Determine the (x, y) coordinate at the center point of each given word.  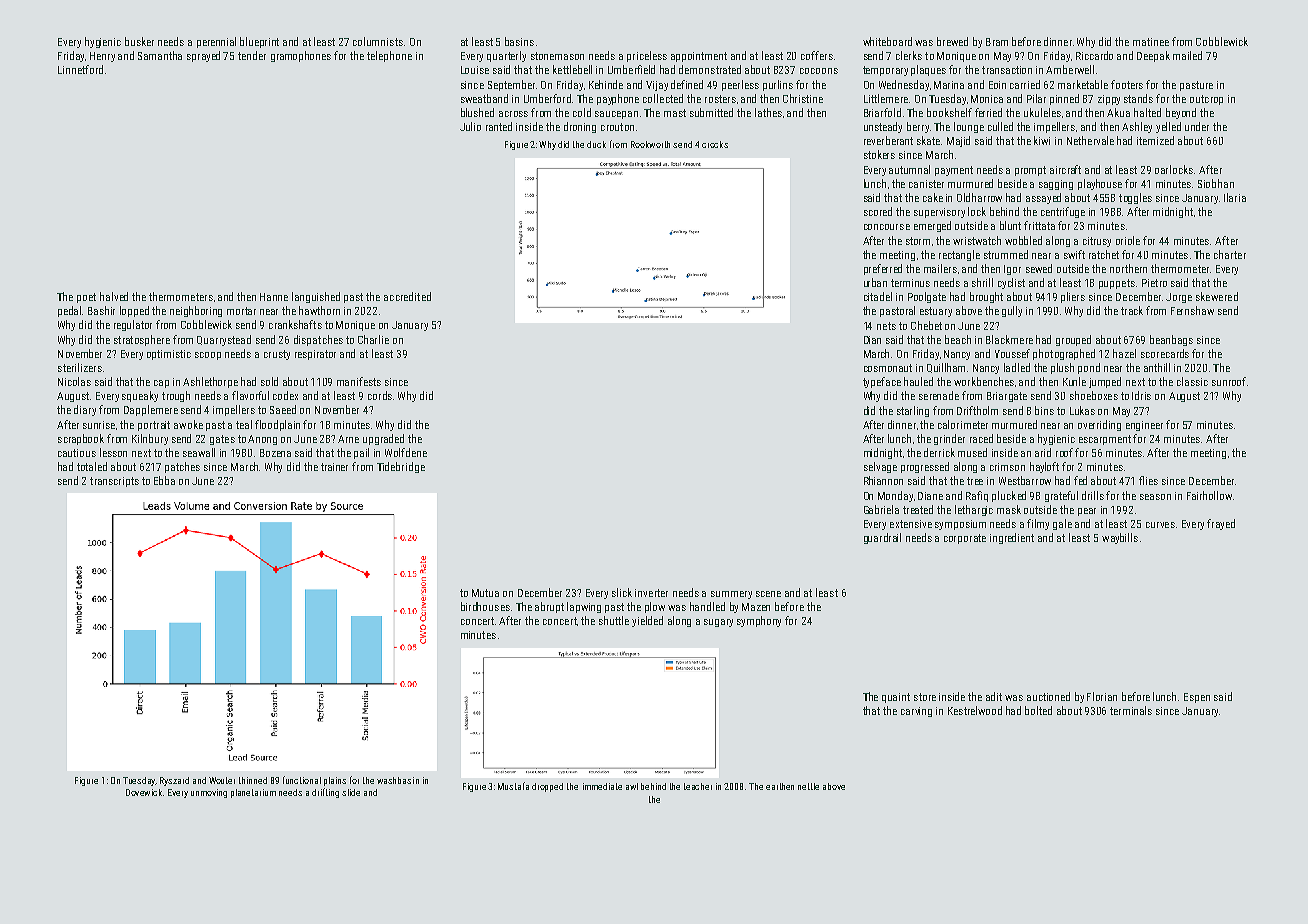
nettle (808, 786)
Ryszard (174, 781)
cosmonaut (888, 368)
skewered (1217, 296)
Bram (997, 42)
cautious (77, 453)
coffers (817, 55)
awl (632, 786)
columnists (378, 41)
